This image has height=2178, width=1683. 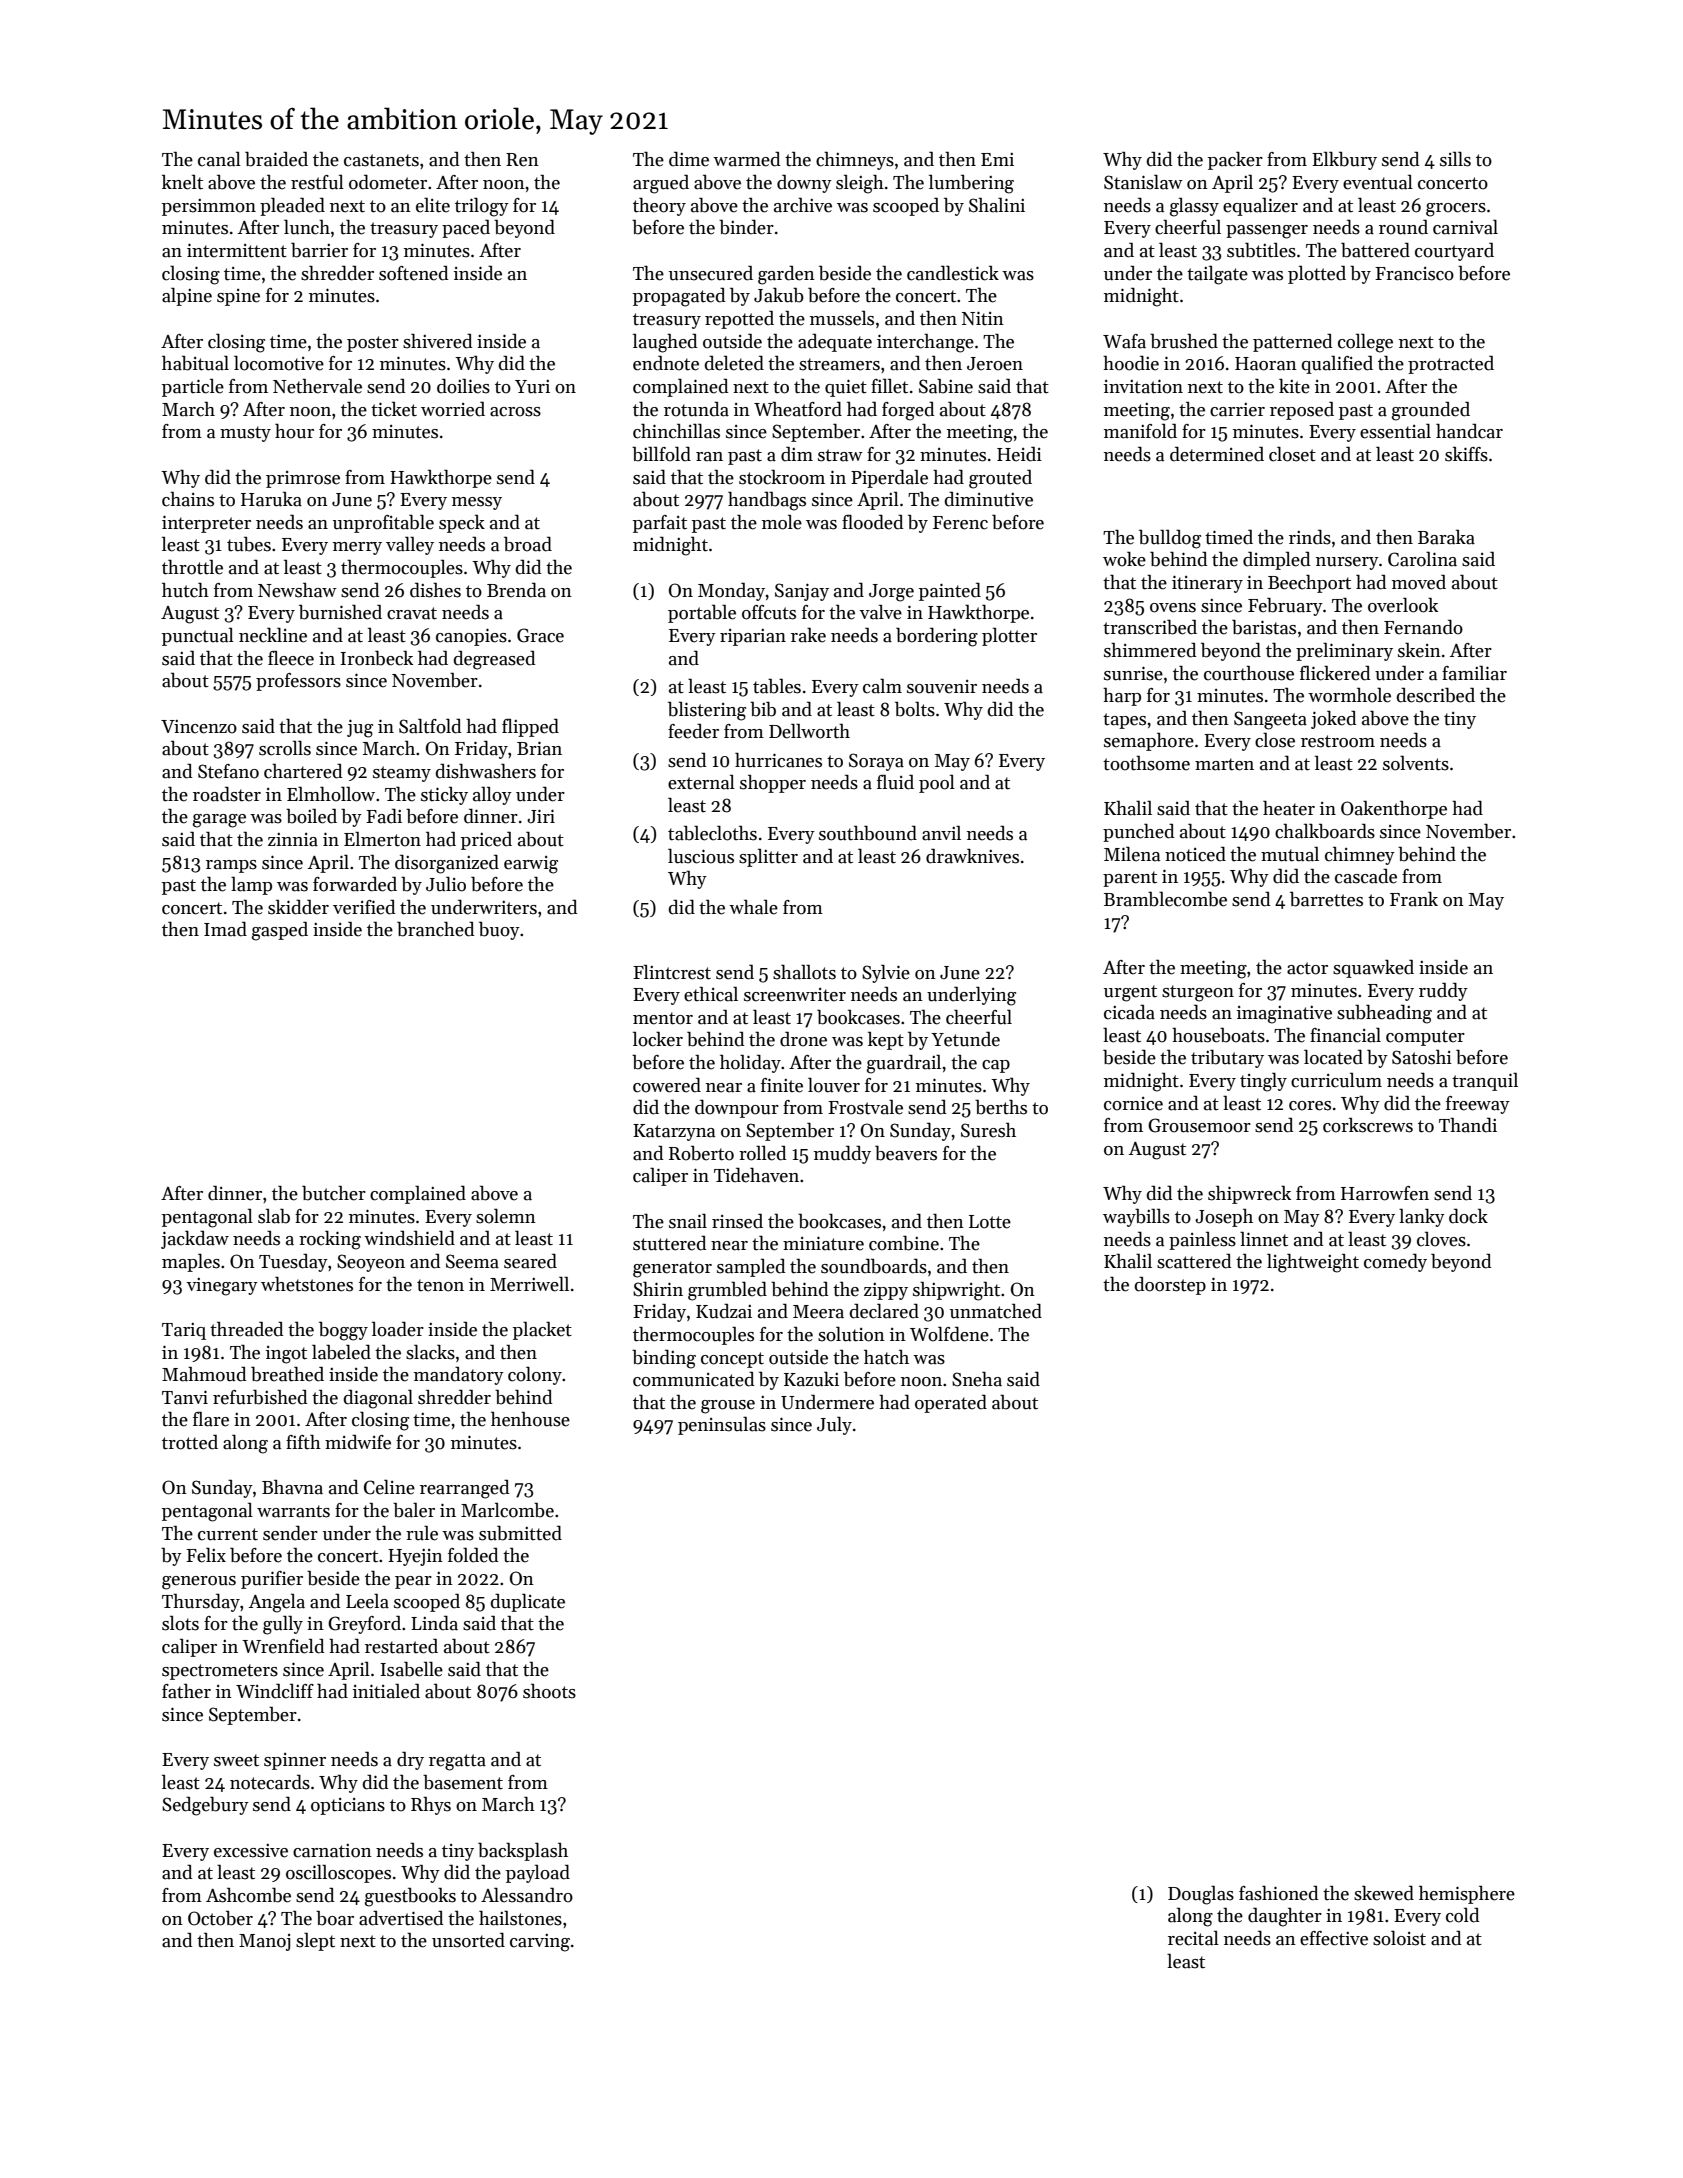 What do you see at coordinates (1285, 1917) in the image?
I see `daughter` at bounding box center [1285, 1917].
